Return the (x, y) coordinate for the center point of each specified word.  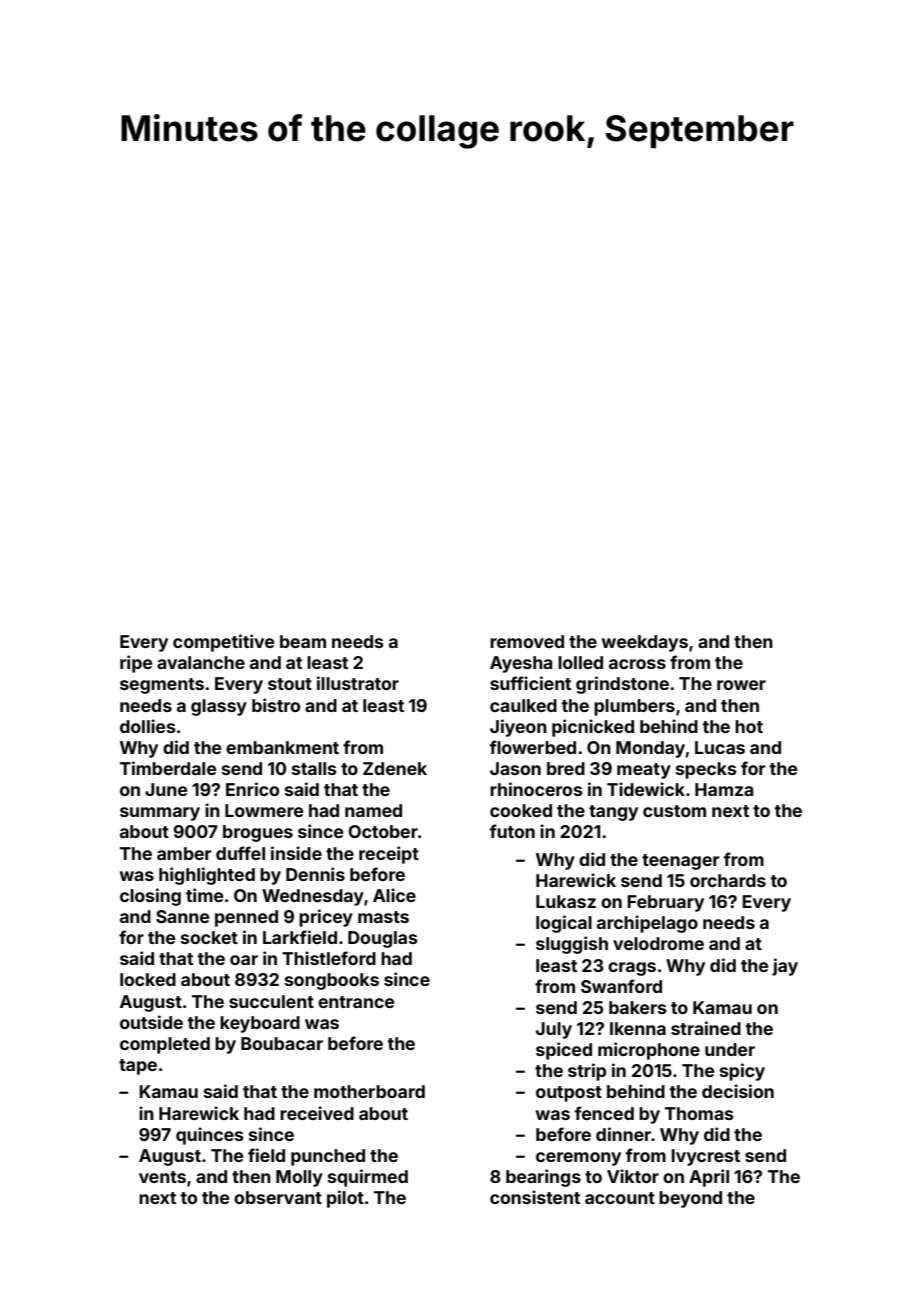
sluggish (572, 945)
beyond (690, 1199)
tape (138, 1067)
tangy (613, 813)
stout (290, 684)
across (637, 664)
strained (706, 1028)
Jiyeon (518, 728)
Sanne (182, 916)
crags (632, 969)
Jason (515, 768)
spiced (564, 1051)
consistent (535, 1197)
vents (162, 1177)
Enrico (252, 789)
